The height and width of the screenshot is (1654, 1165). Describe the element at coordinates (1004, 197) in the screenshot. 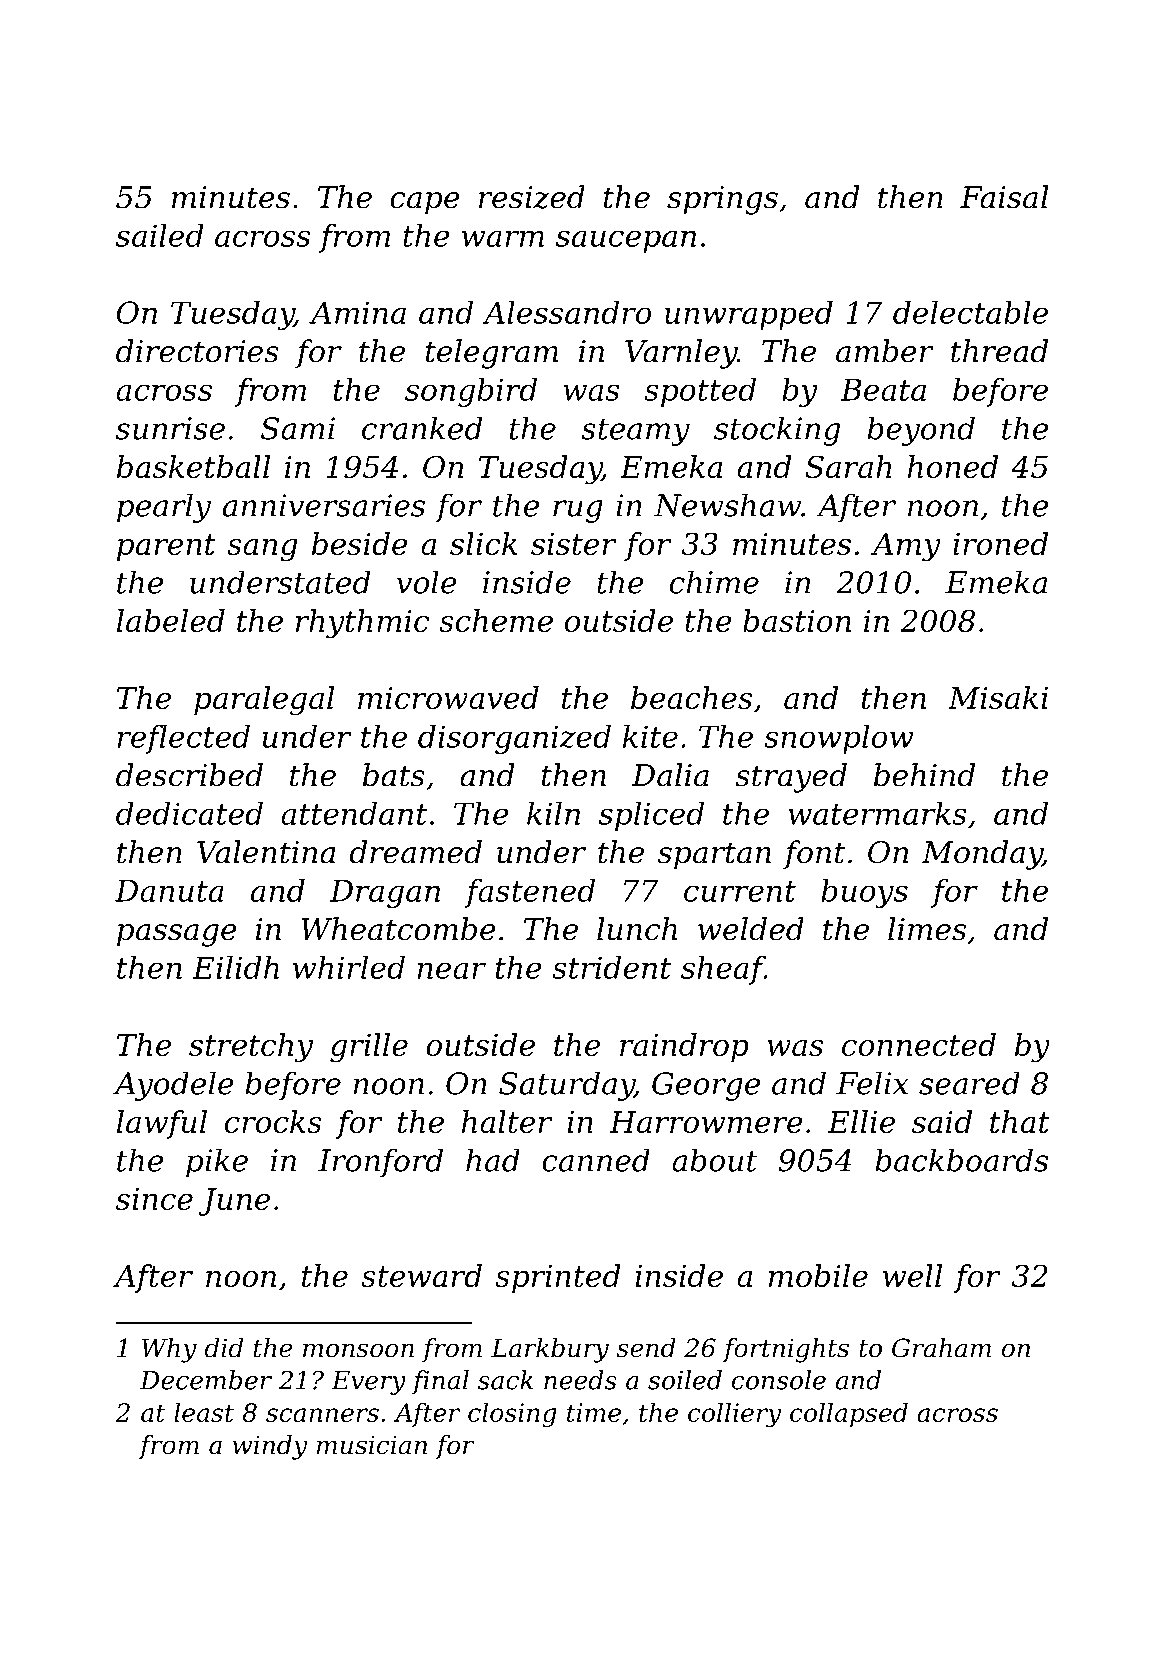

I see `Faisal` at that location.
